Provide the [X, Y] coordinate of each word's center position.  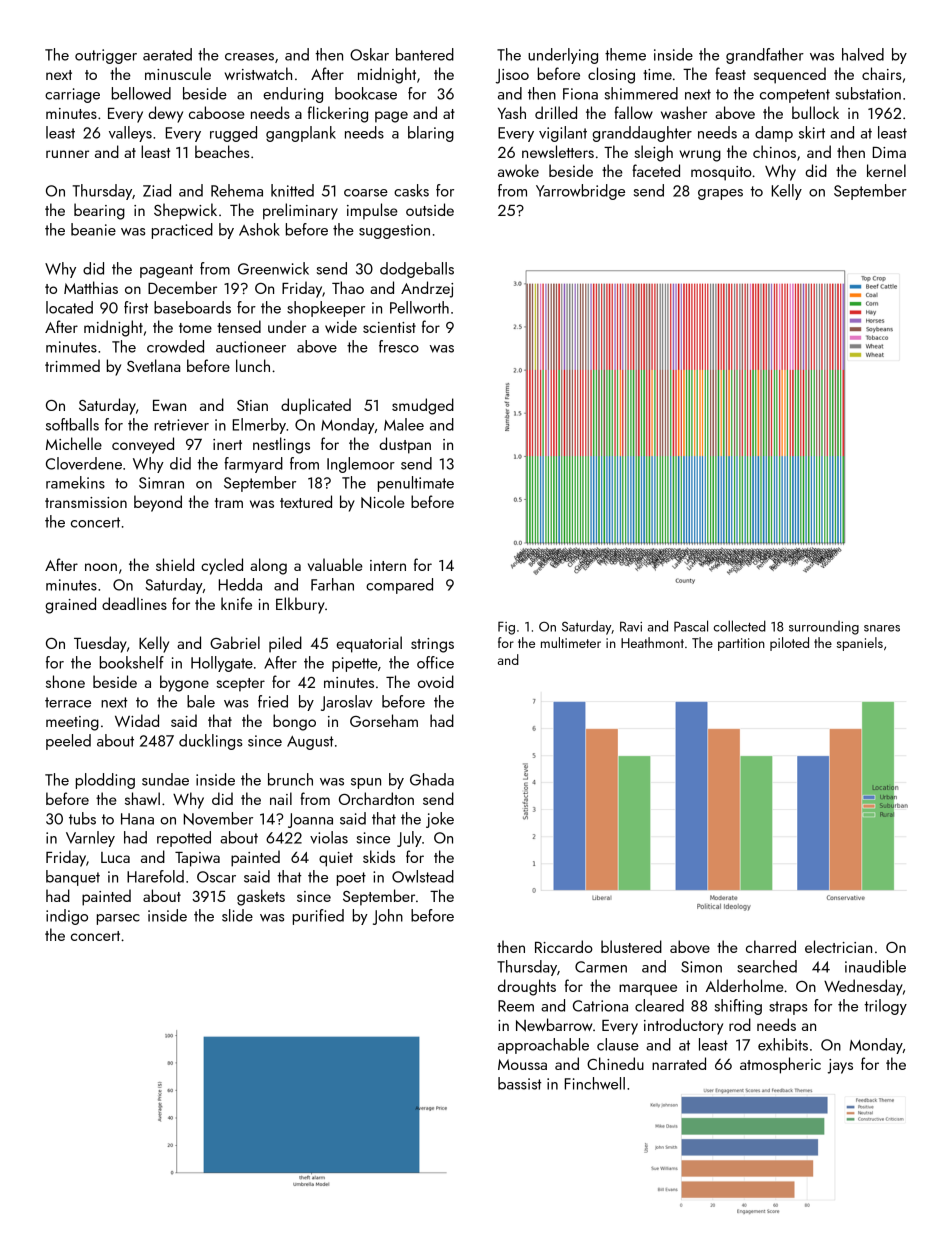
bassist [520, 1083]
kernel [886, 170]
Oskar [369, 54]
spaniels [860, 644]
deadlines [134, 603]
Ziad [157, 190]
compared [399, 586]
